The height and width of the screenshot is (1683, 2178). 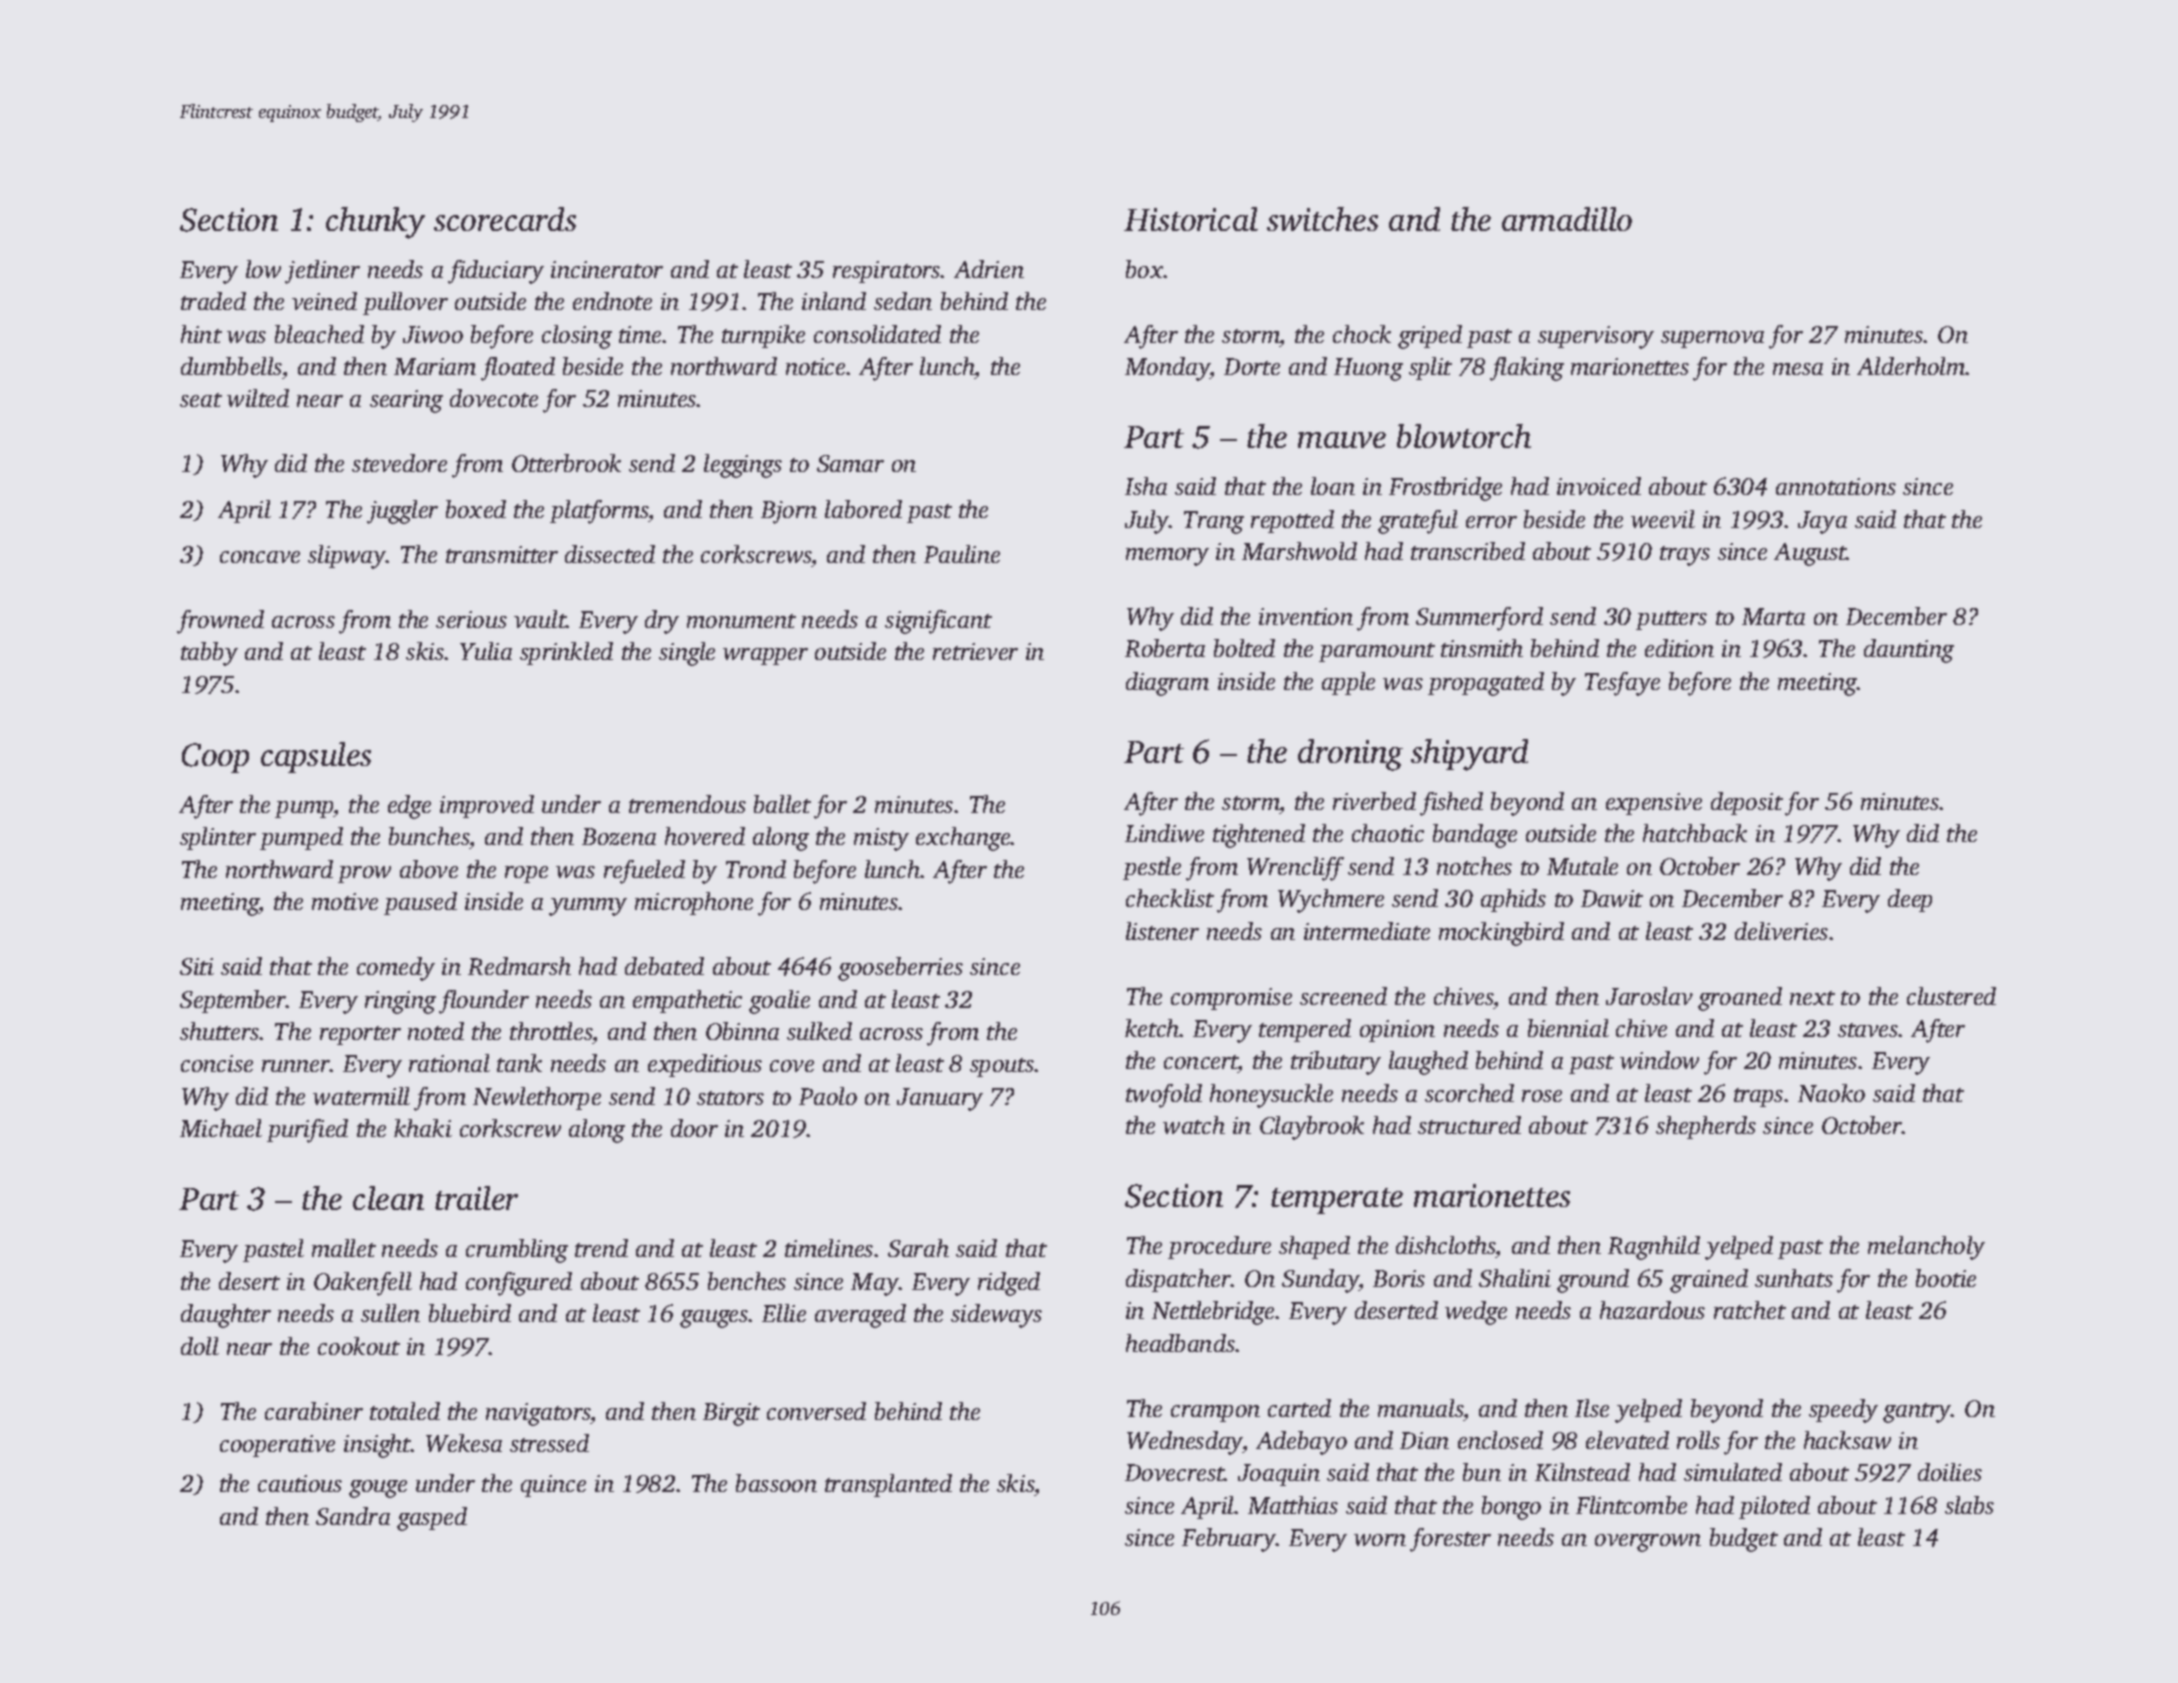 What do you see at coordinates (819, 1031) in the screenshot?
I see `sulked` at bounding box center [819, 1031].
